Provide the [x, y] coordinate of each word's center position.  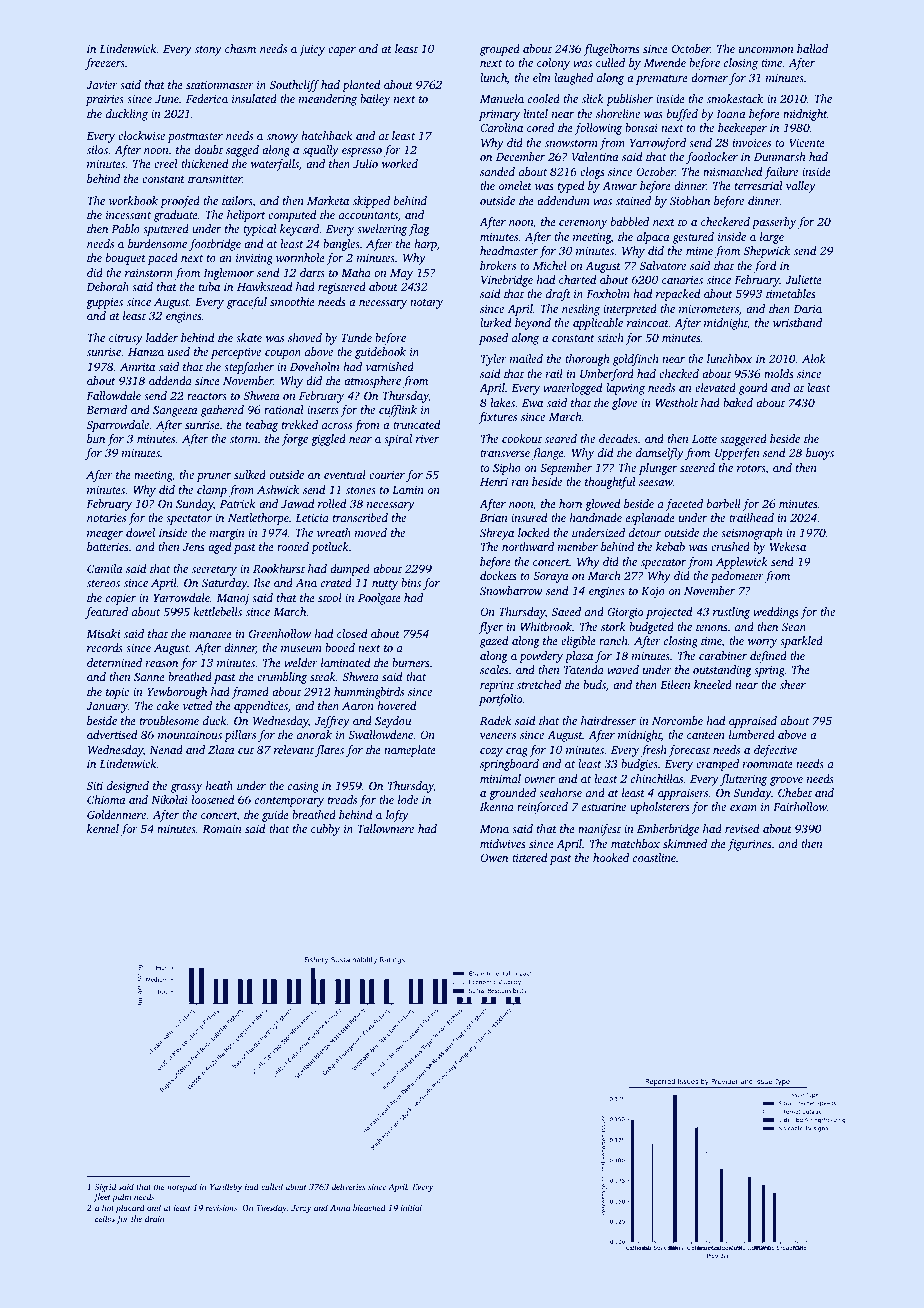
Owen [494, 858]
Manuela [502, 98]
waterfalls [275, 165]
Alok [814, 358]
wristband [797, 322]
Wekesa [788, 546]
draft [558, 295]
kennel [103, 828]
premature [662, 80]
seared [561, 438]
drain [154, 1218]
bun [96, 438]
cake [168, 705]
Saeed [566, 611]
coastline [654, 857]
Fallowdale [114, 395]
